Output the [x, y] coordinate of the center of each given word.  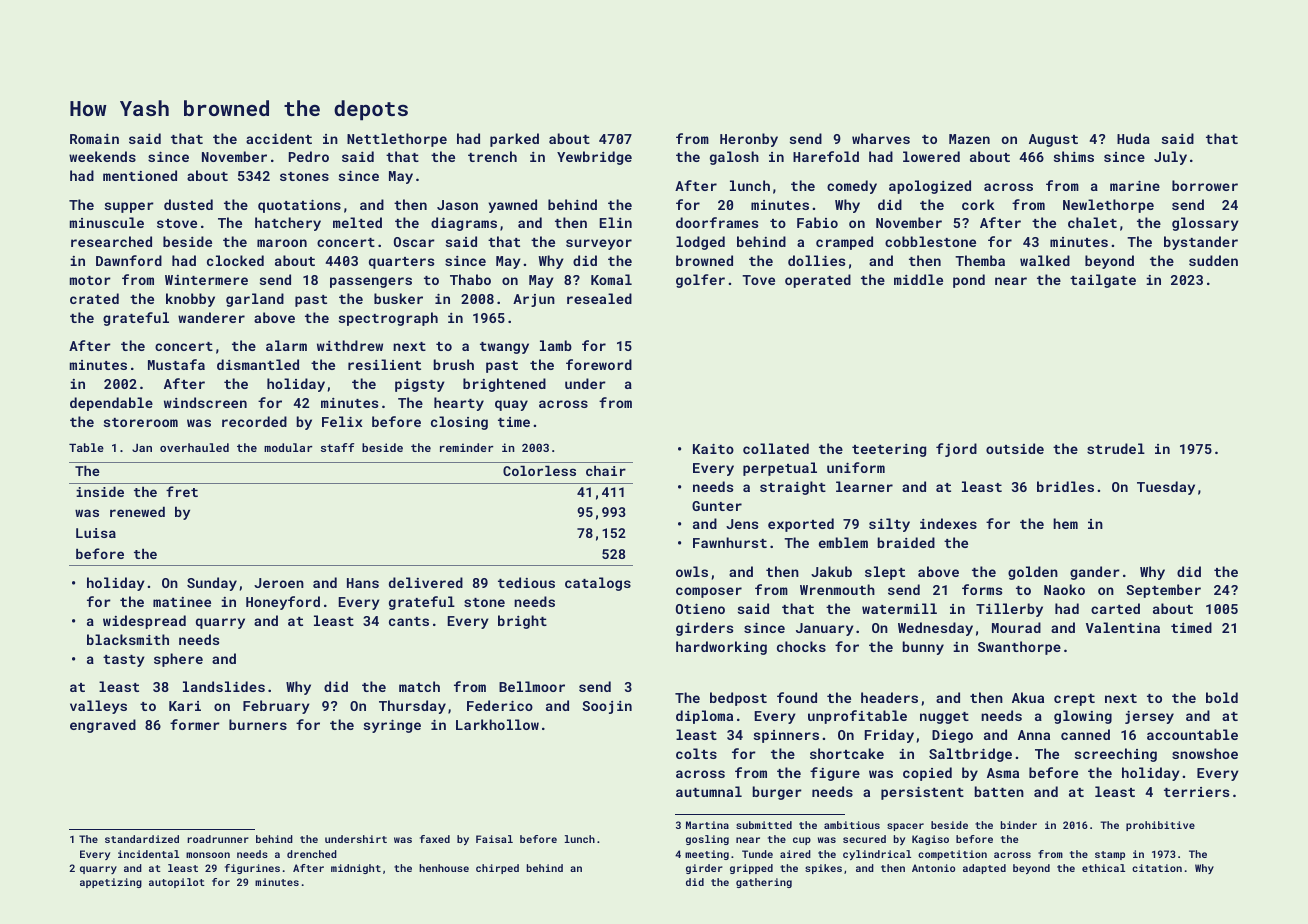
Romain [94, 139]
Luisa [96, 533]
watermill [899, 608]
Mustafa [176, 364]
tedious [526, 582]
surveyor [599, 244]
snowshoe [1205, 753]
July [1170, 158]
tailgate [1103, 281]
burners [258, 724]
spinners [786, 736]
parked [514, 140]
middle [918, 279]
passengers [371, 282]
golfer [700, 281]
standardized [142, 839]
